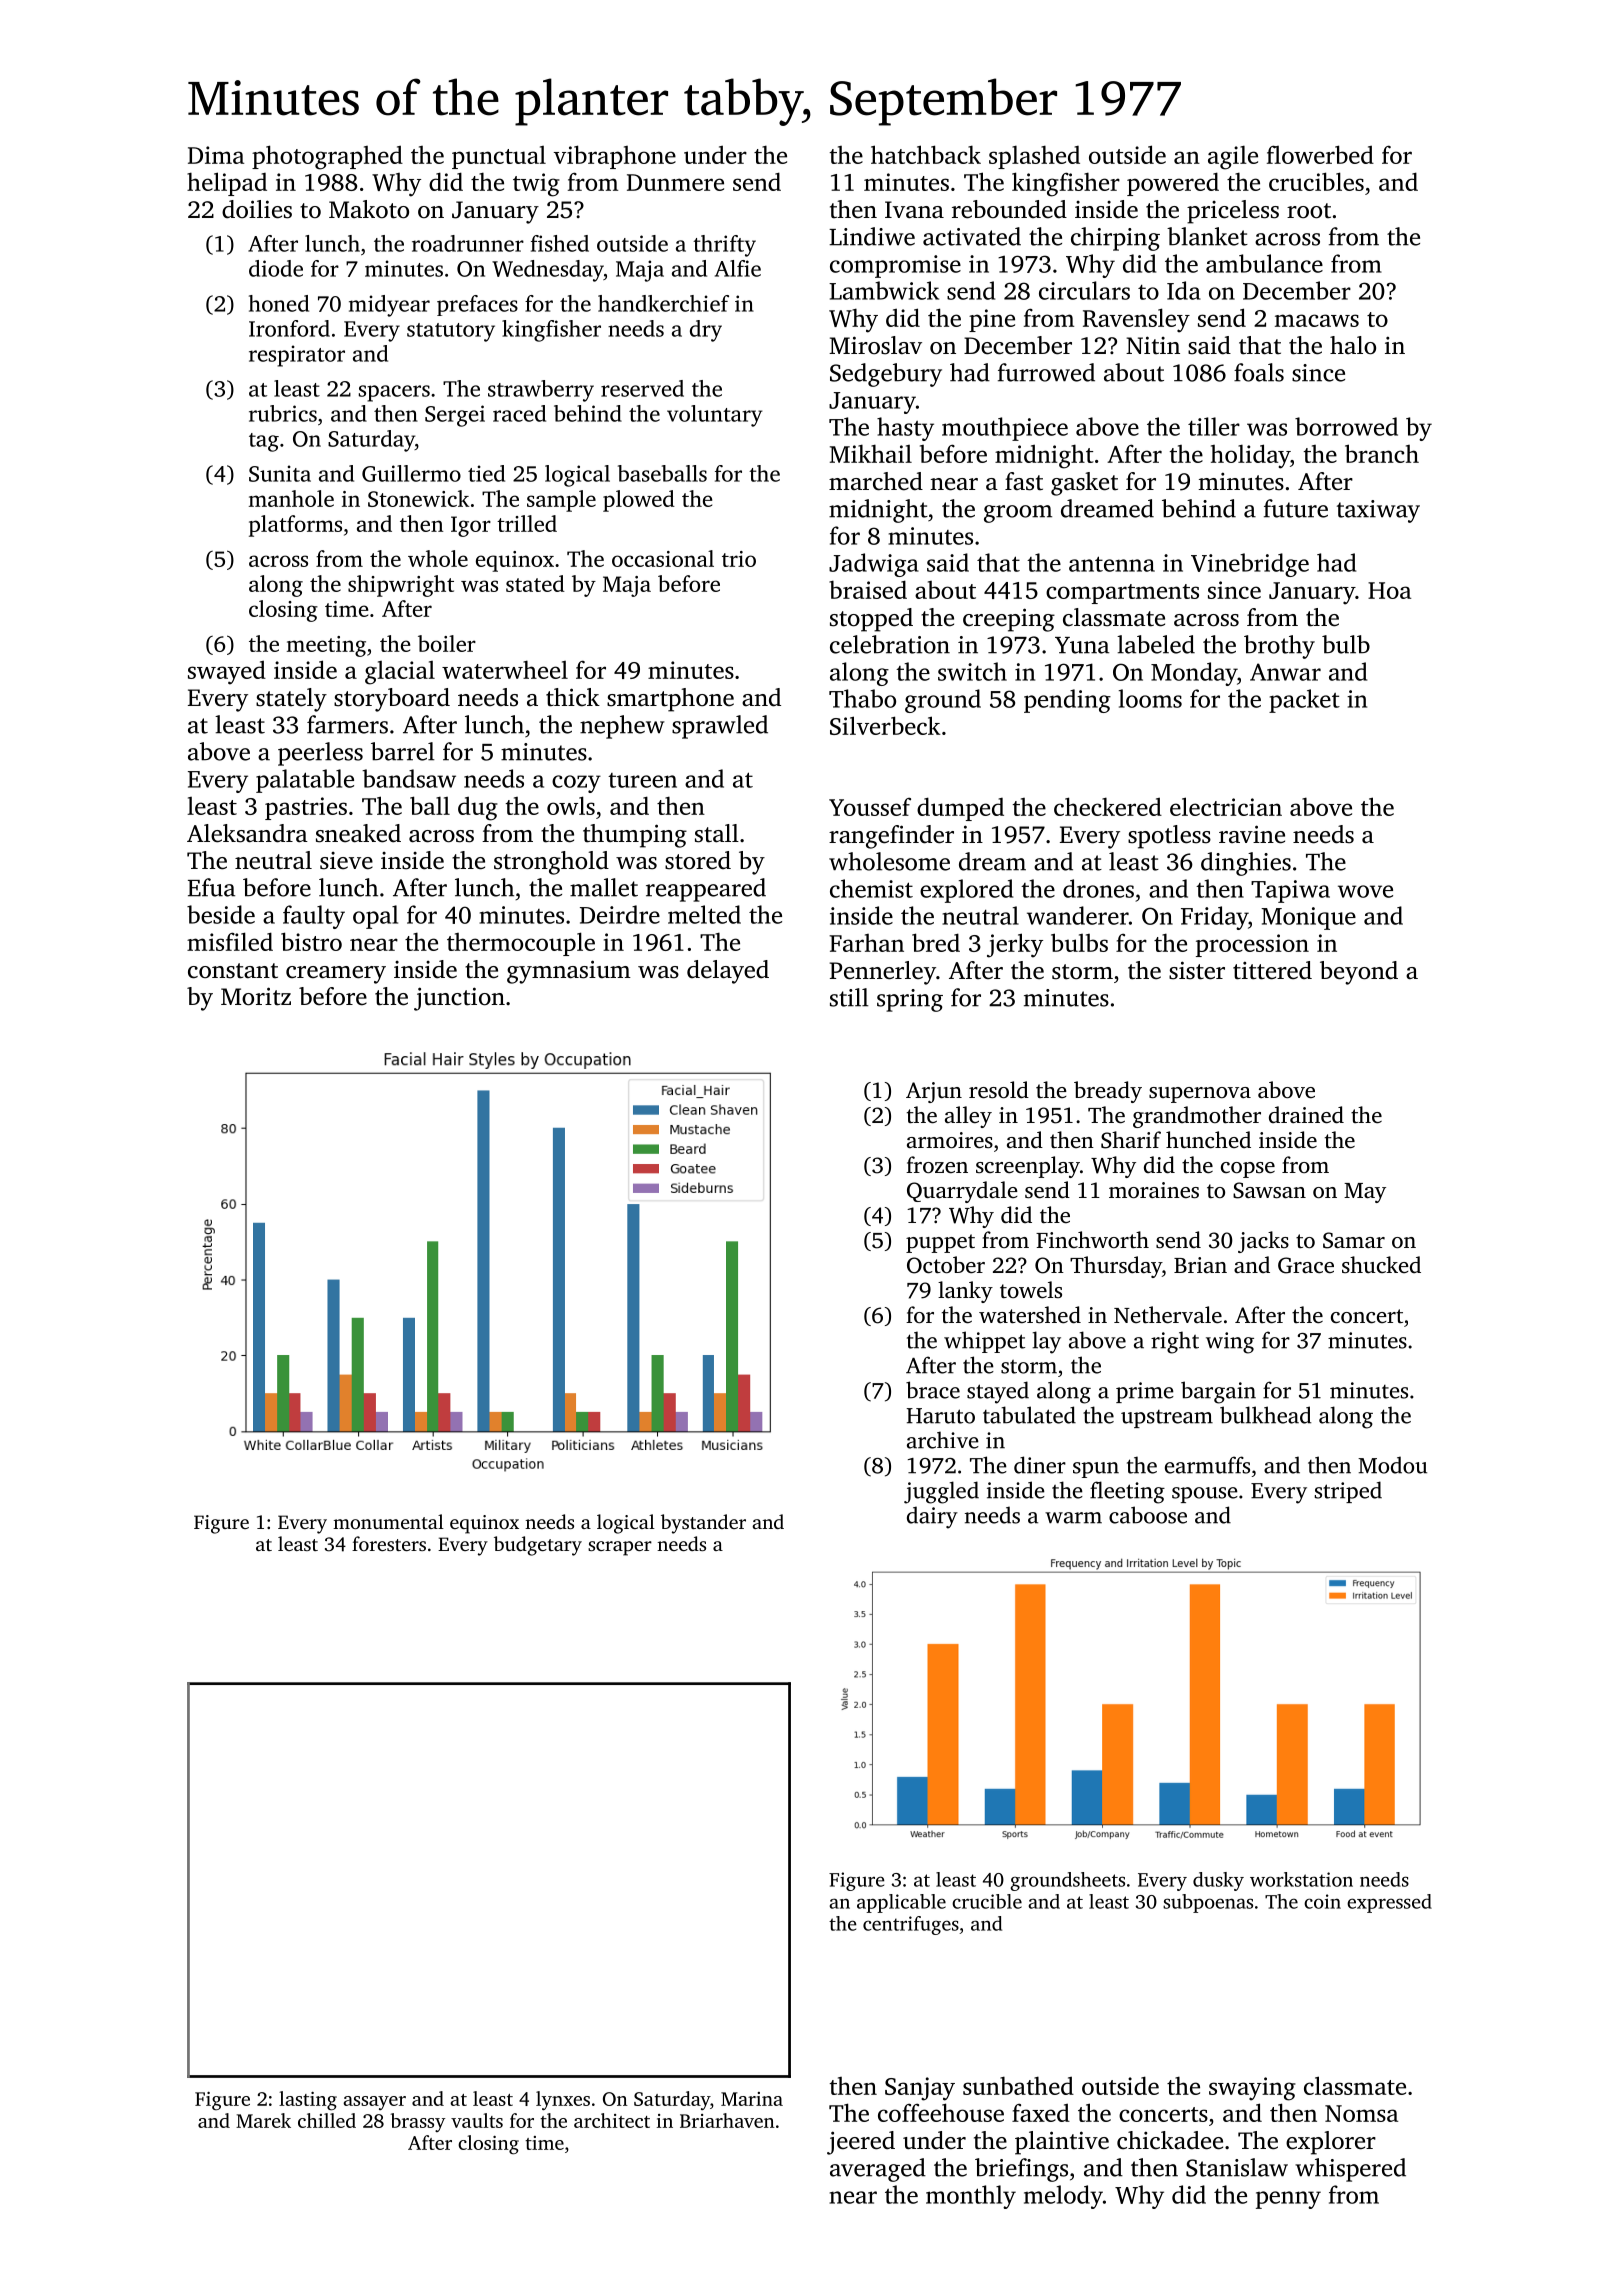 The width and height of the screenshot is (1620, 2292). What do you see at coordinates (1322, 1901) in the screenshot?
I see `coin` at bounding box center [1322, 1901].
